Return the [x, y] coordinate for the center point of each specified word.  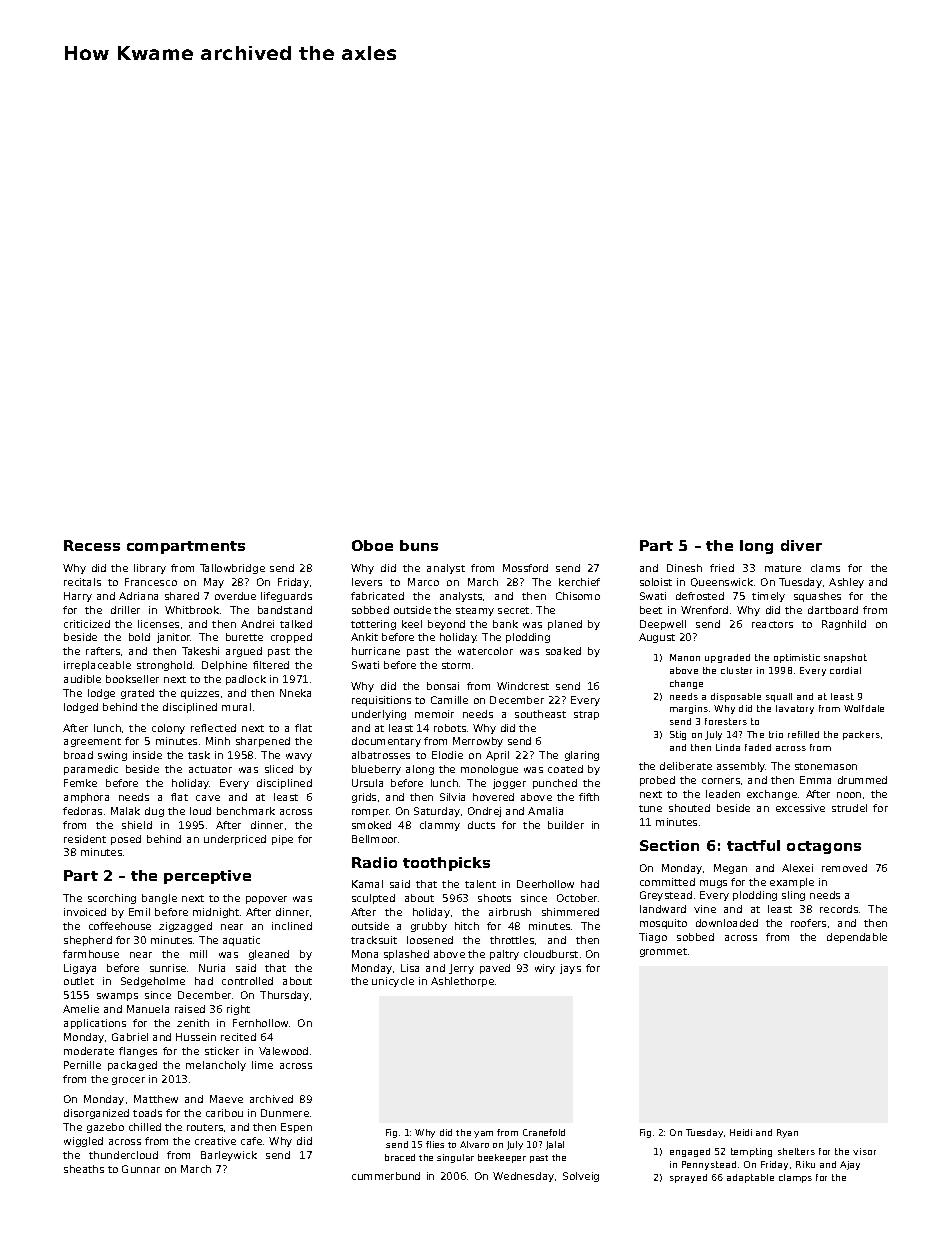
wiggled [83, 1142]
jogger [509, 784]
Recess [92, 545]
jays [570, 969]
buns [419, 545]
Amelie [81, 1009]
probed [657, 781]
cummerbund [386, 1176]
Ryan [787, 1133]
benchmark [246, 811]
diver [801, 545]
